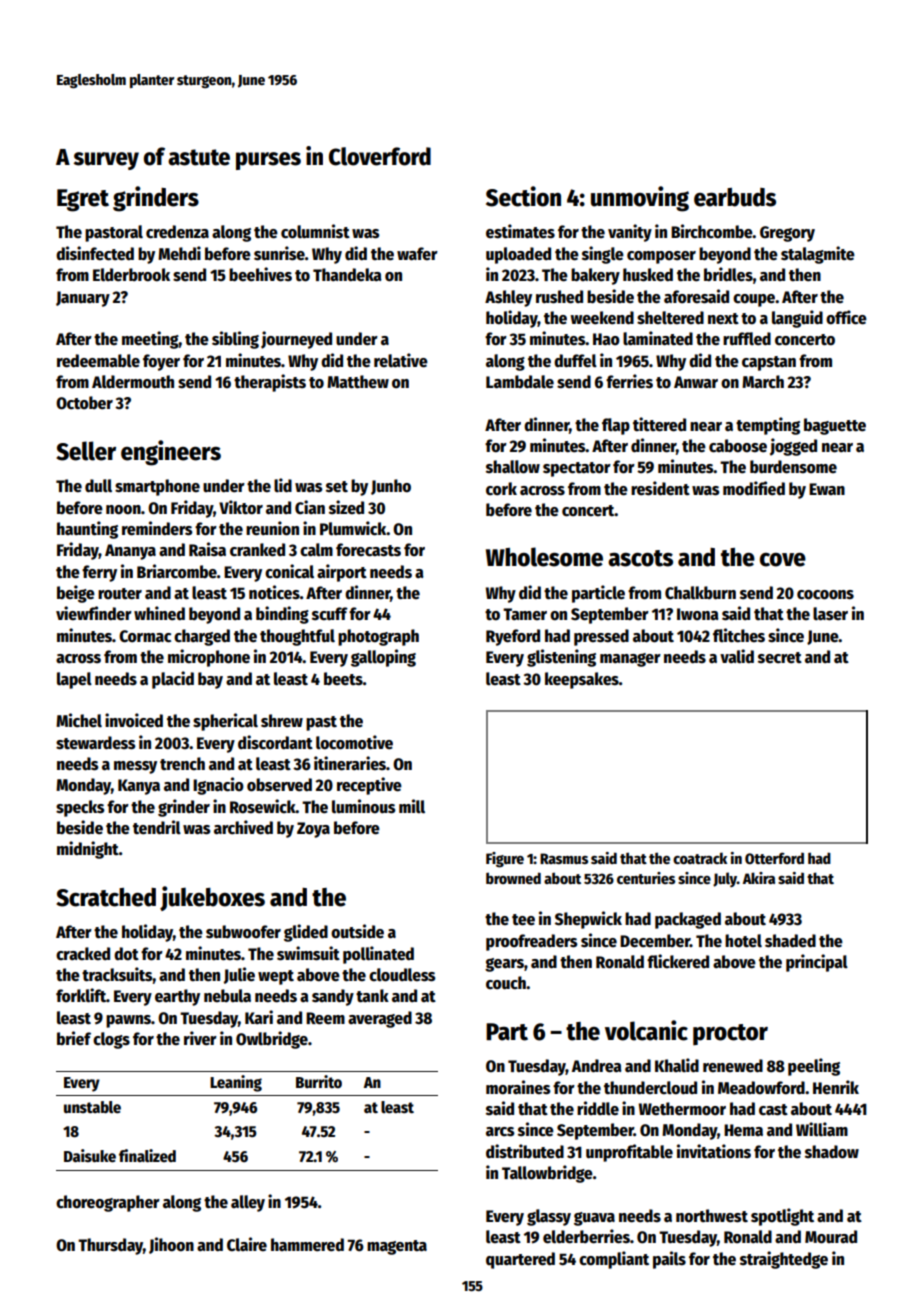 The image size is (924, 1314). What do you see at coordinates (402, 975) in the image?
I see `cloudless` at bounding box center [402, 975].
